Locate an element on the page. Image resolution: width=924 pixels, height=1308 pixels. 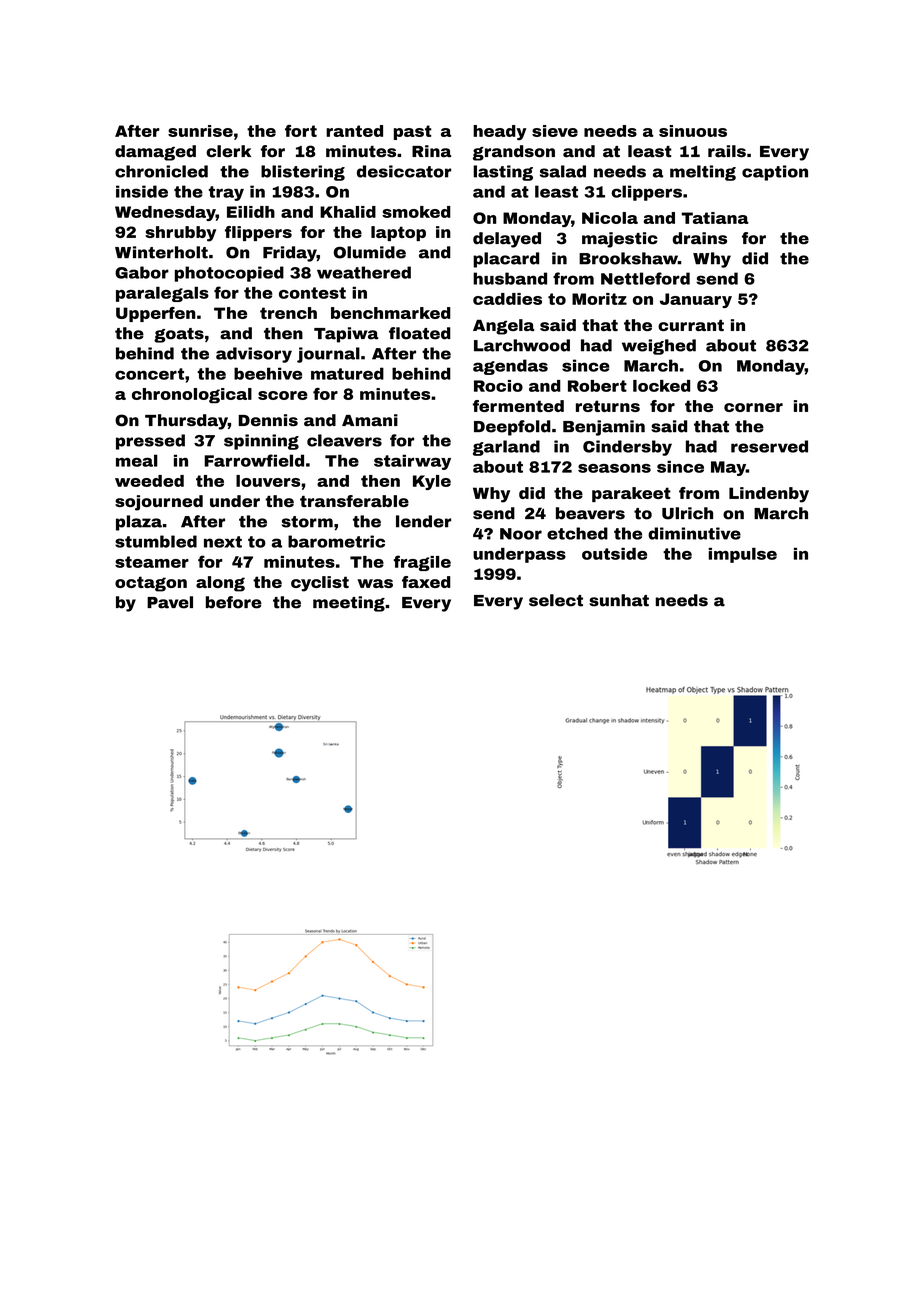
lasting is located at coordinates (503, 173).
